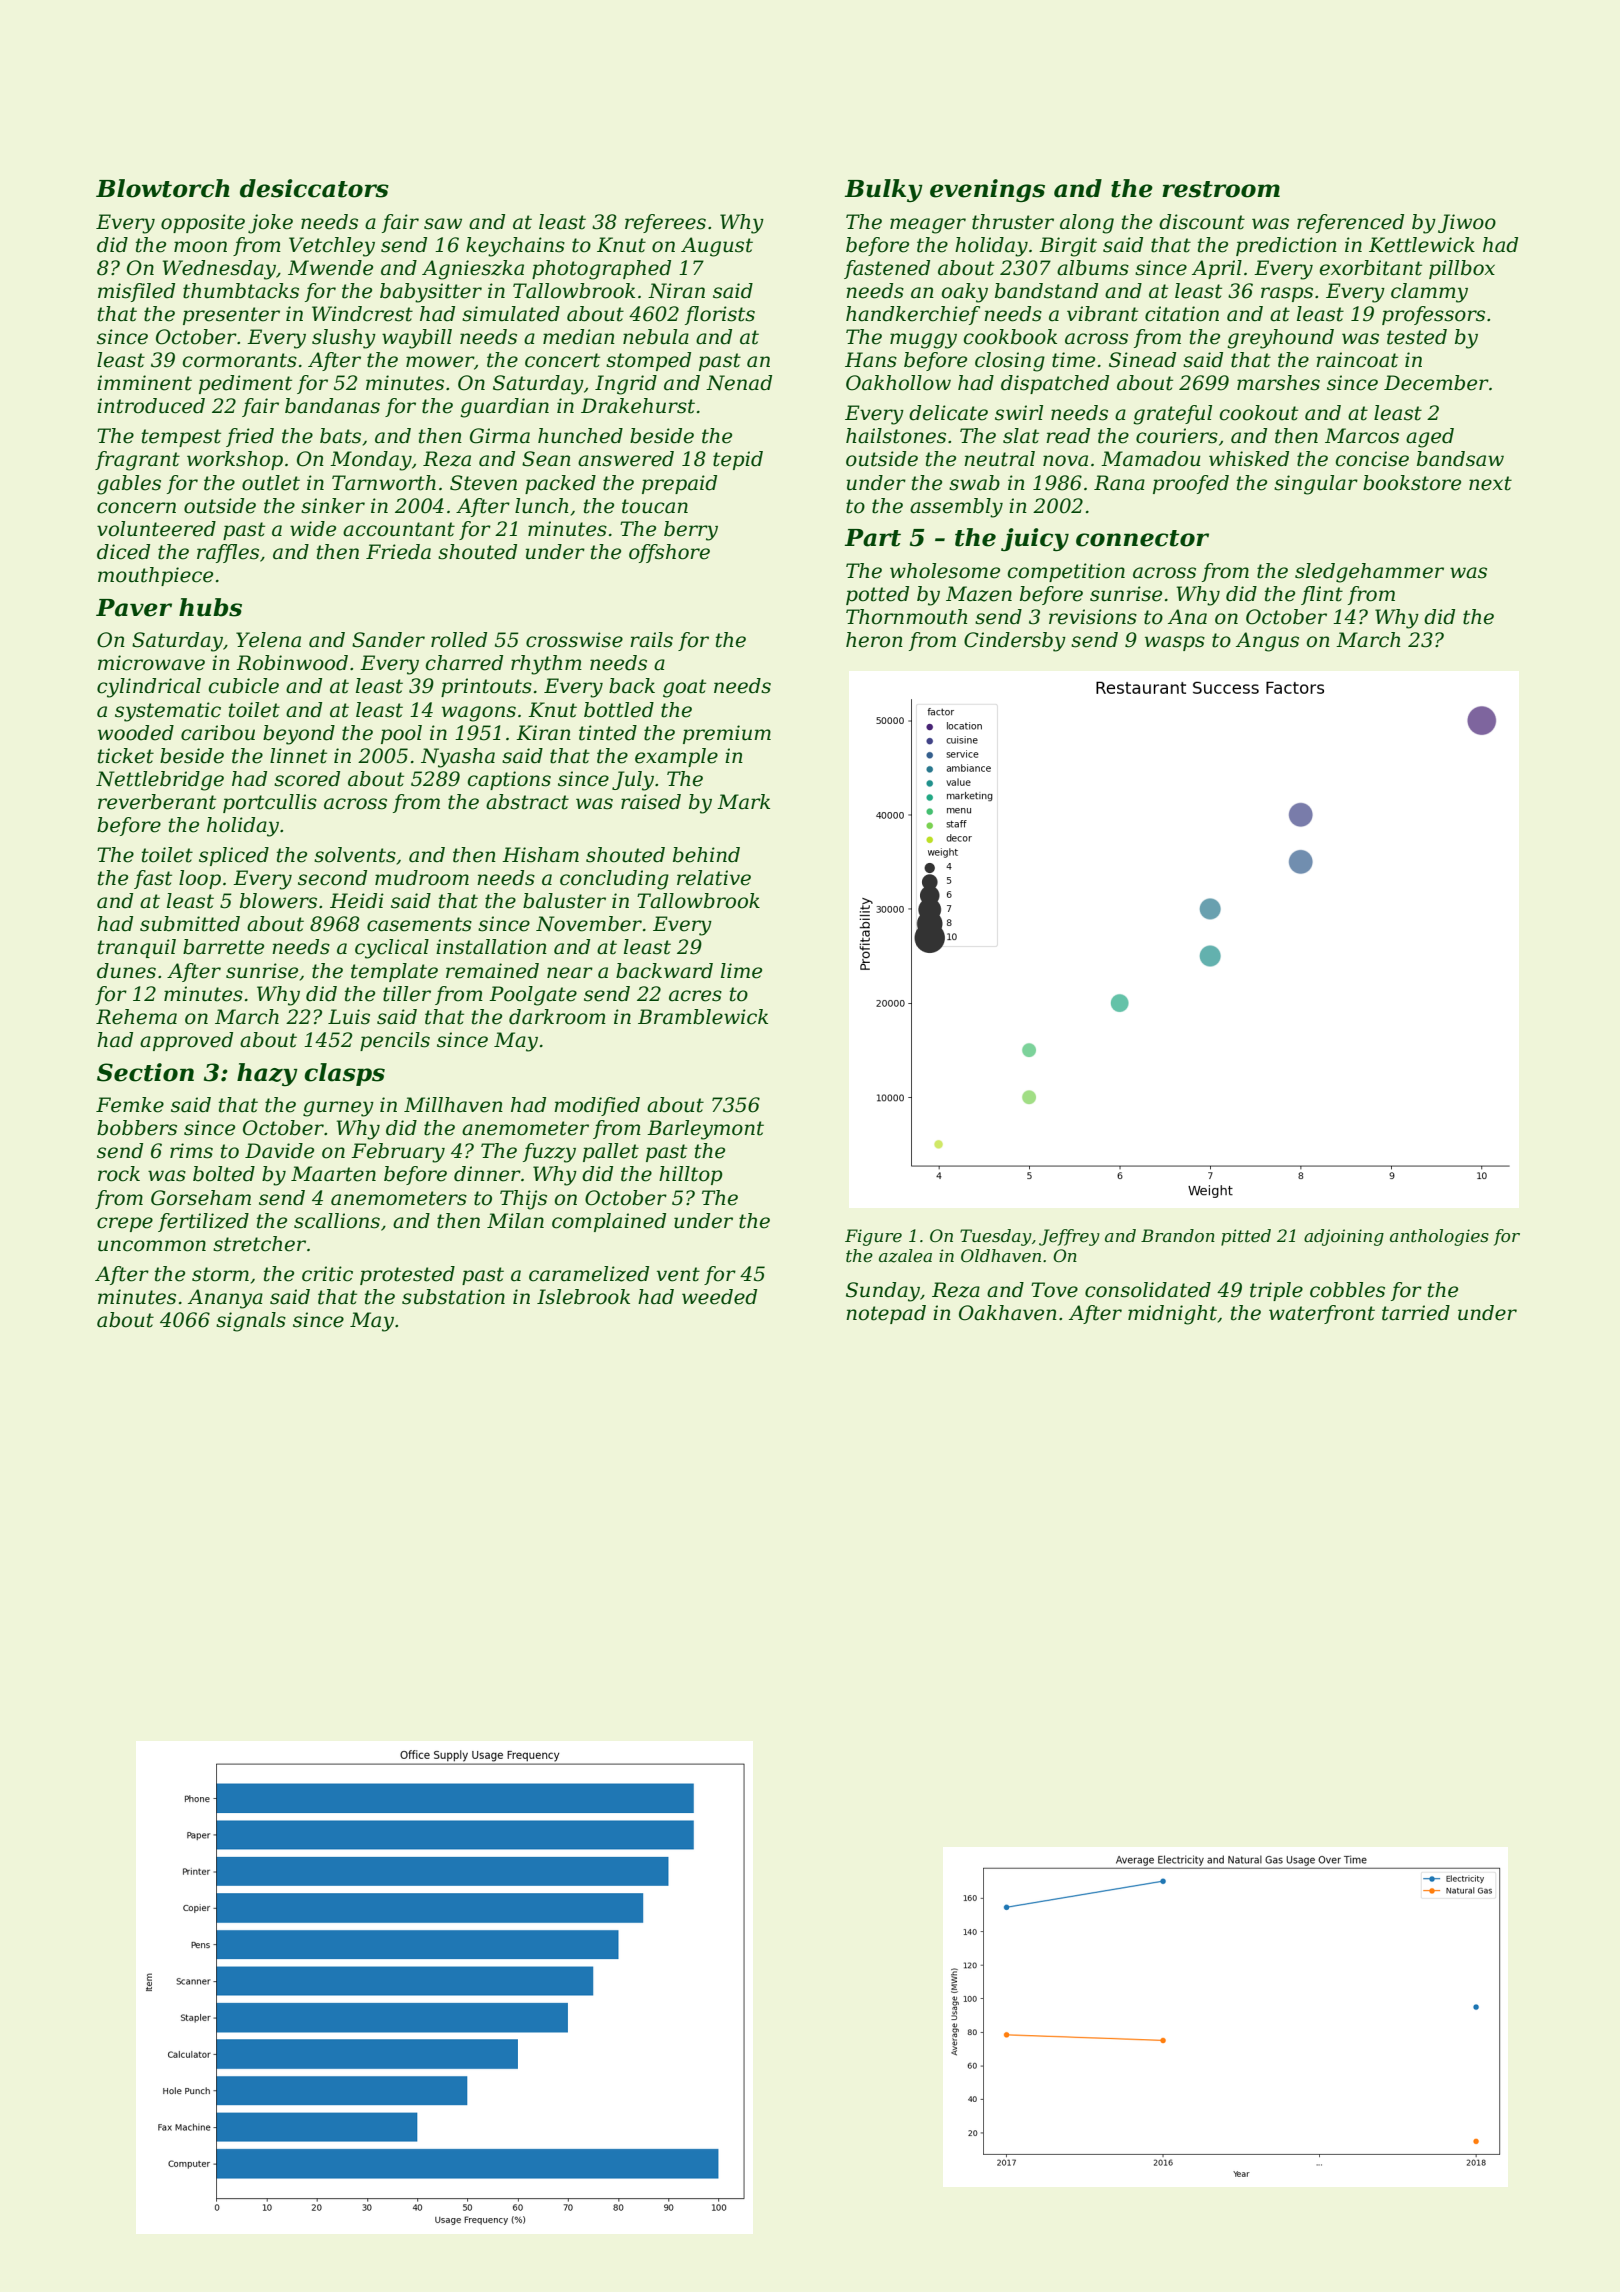  Describe the element at coordinates (564, 901) in the image. I see `baluster` at that location.
